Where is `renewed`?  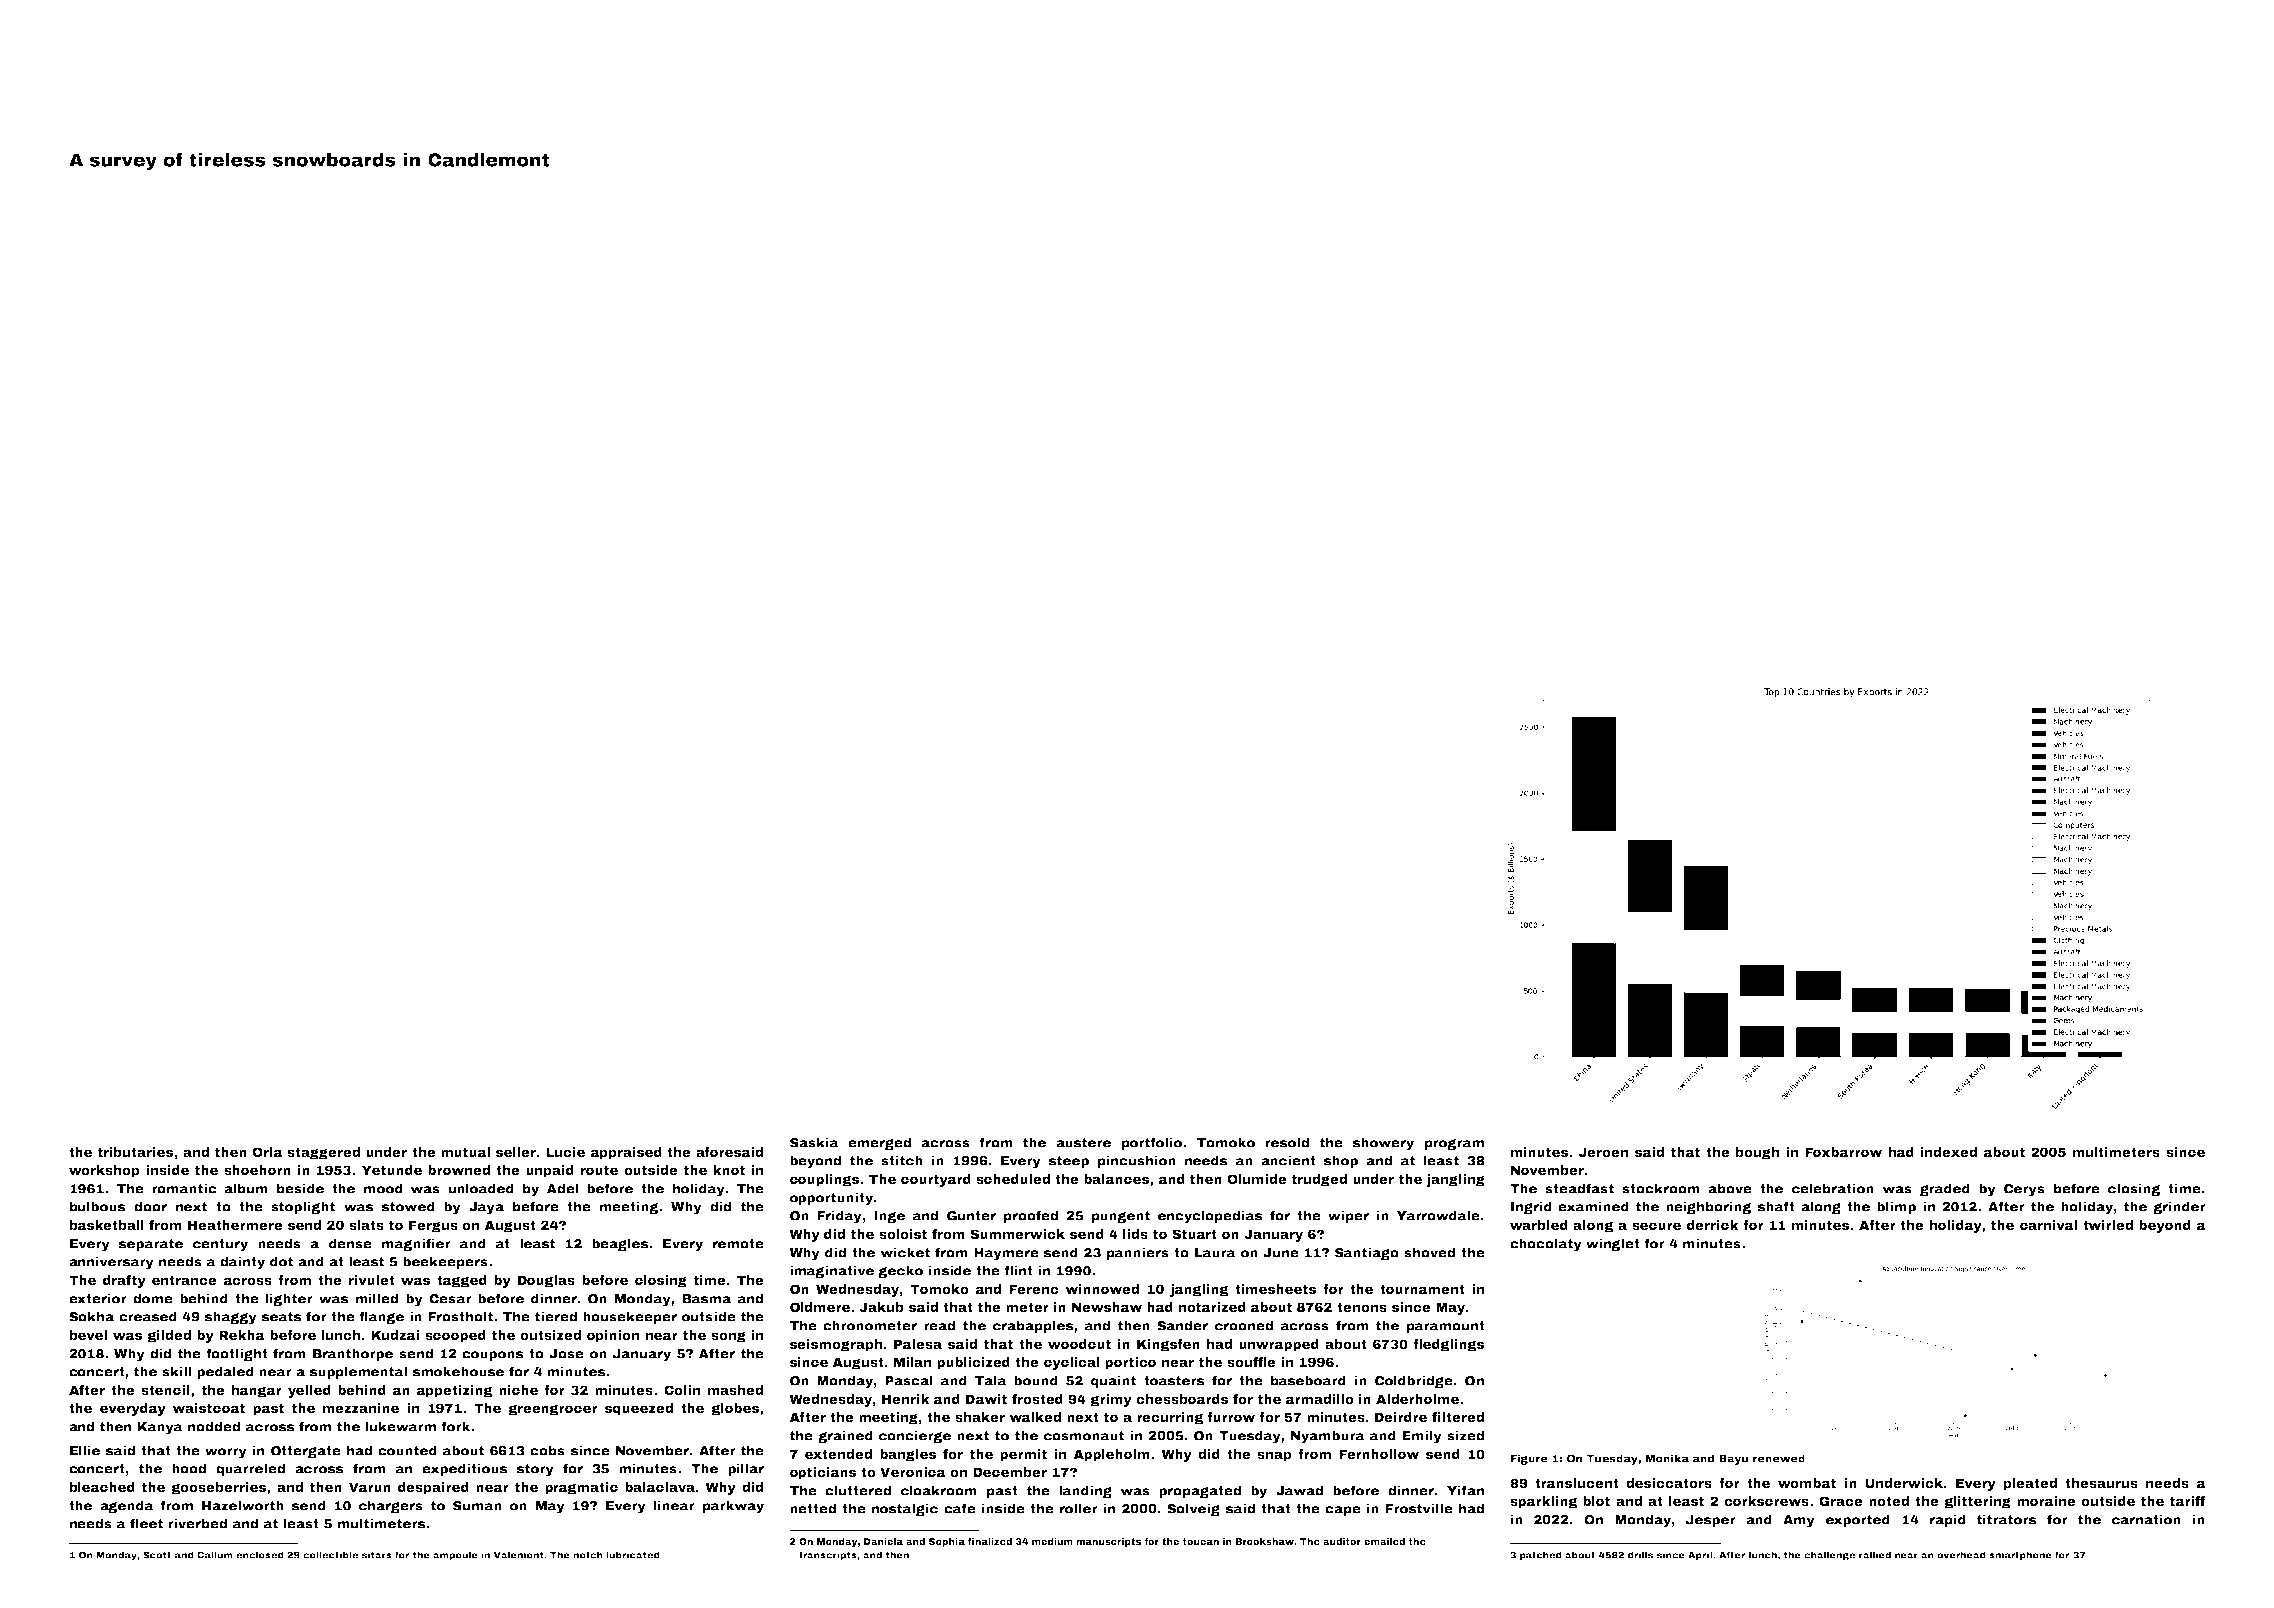 renewed is located at coordinates (1779, 1458).
